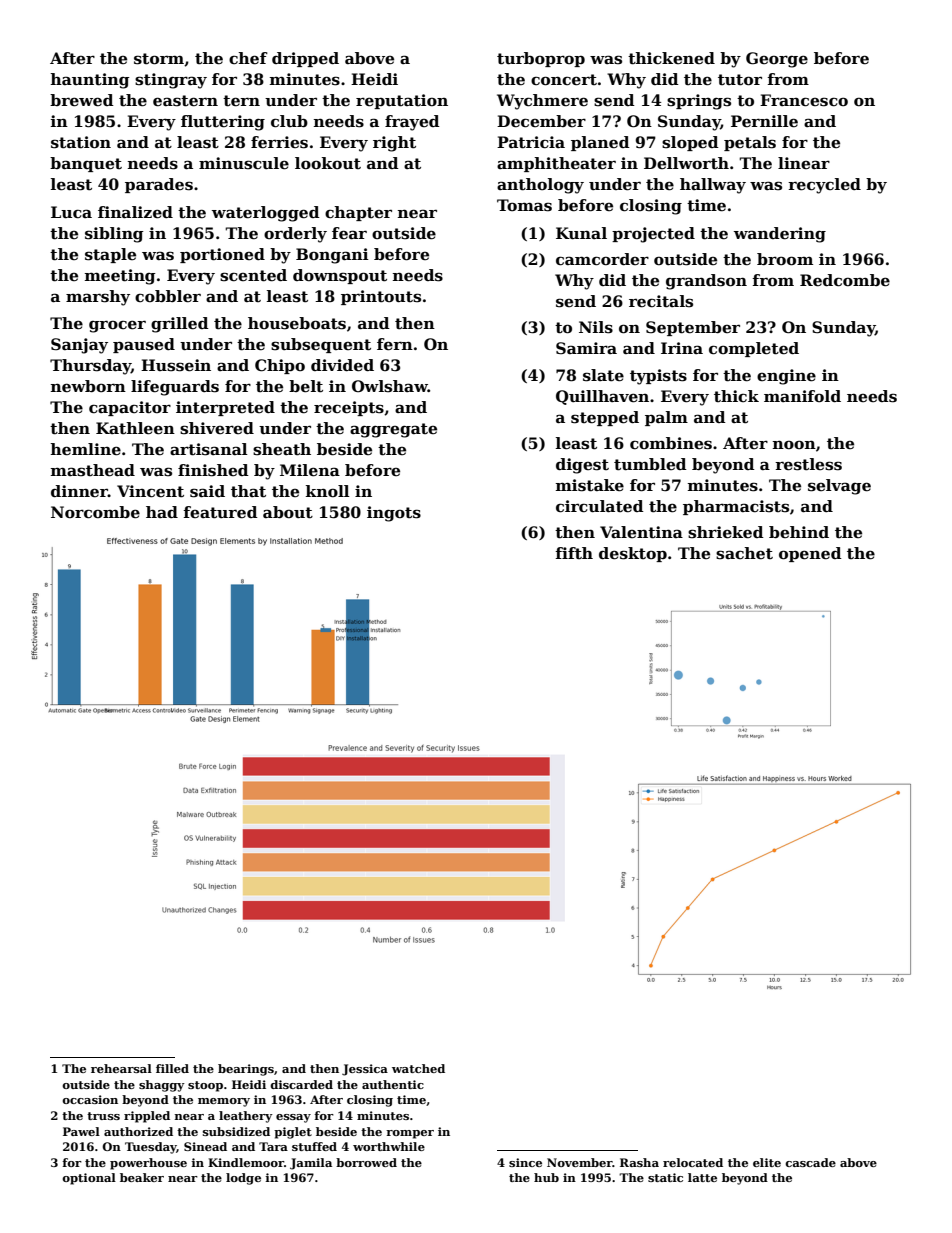 The width and height of the screenshot is (952, 1233). I want to click on noon, so click(794, 444).
